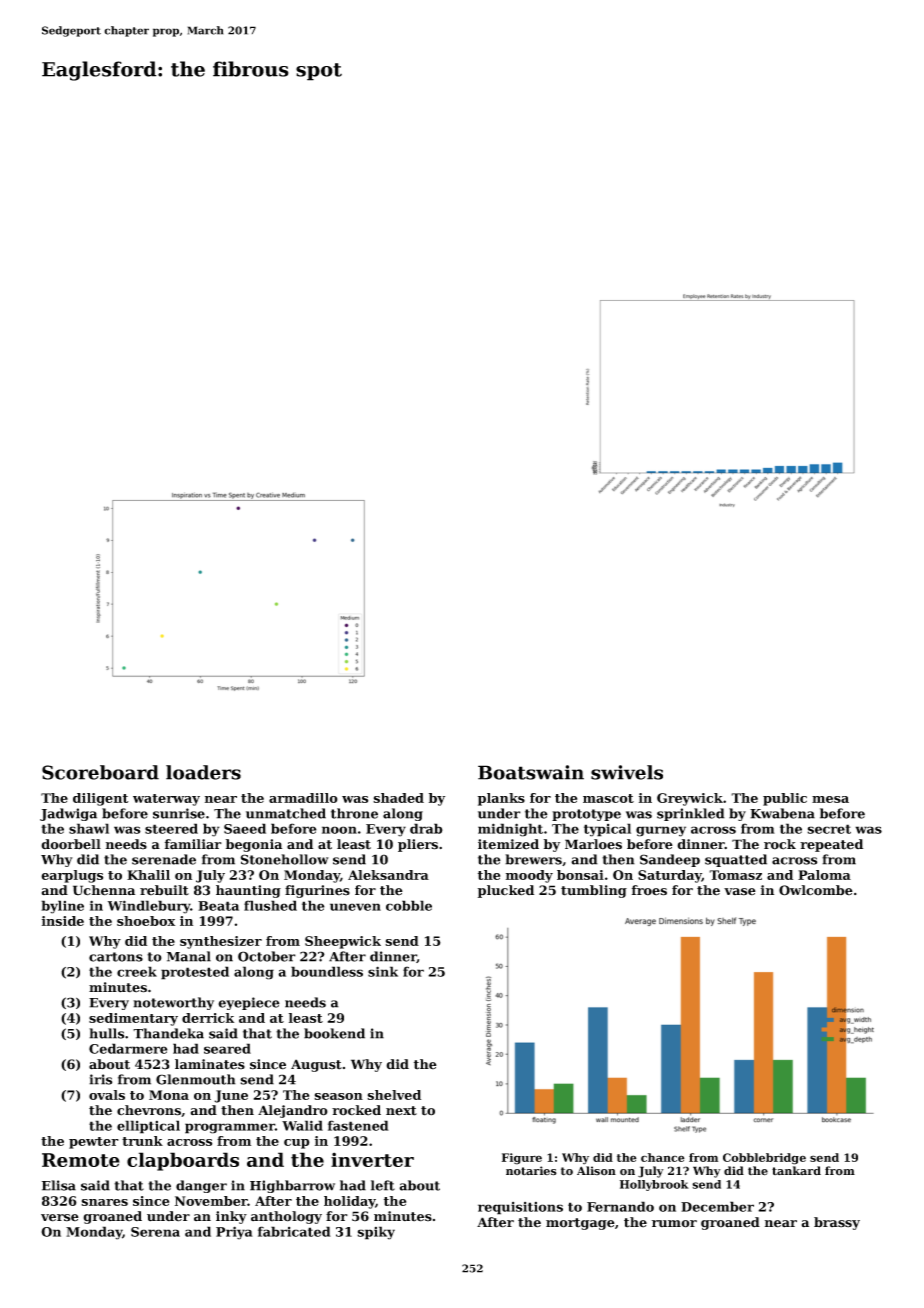 This page has width=924, height=1308. I want to click on haunting, so click(248, 891).
